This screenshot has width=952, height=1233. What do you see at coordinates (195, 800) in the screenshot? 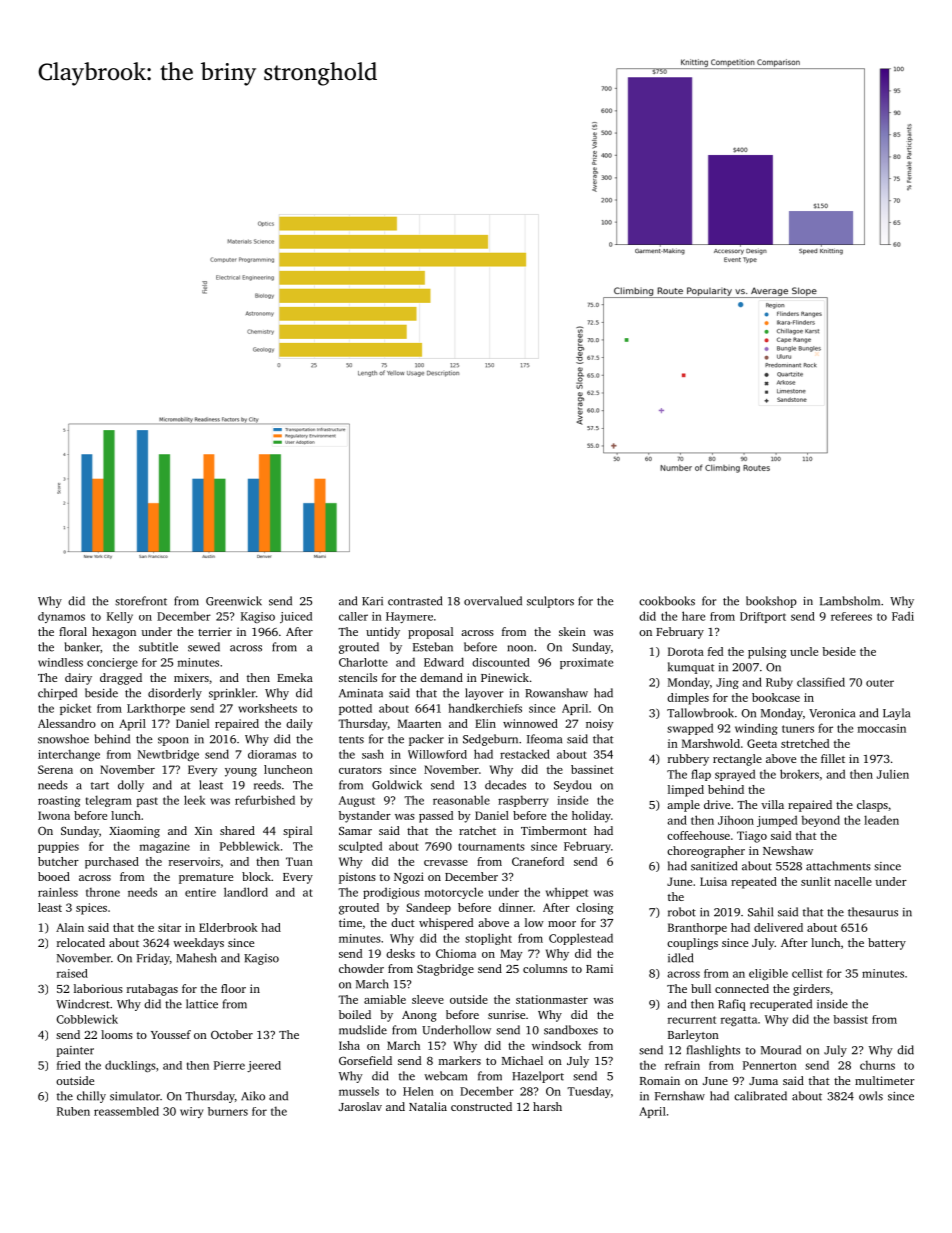
I see `leek` at bounding box center [195, 800].
